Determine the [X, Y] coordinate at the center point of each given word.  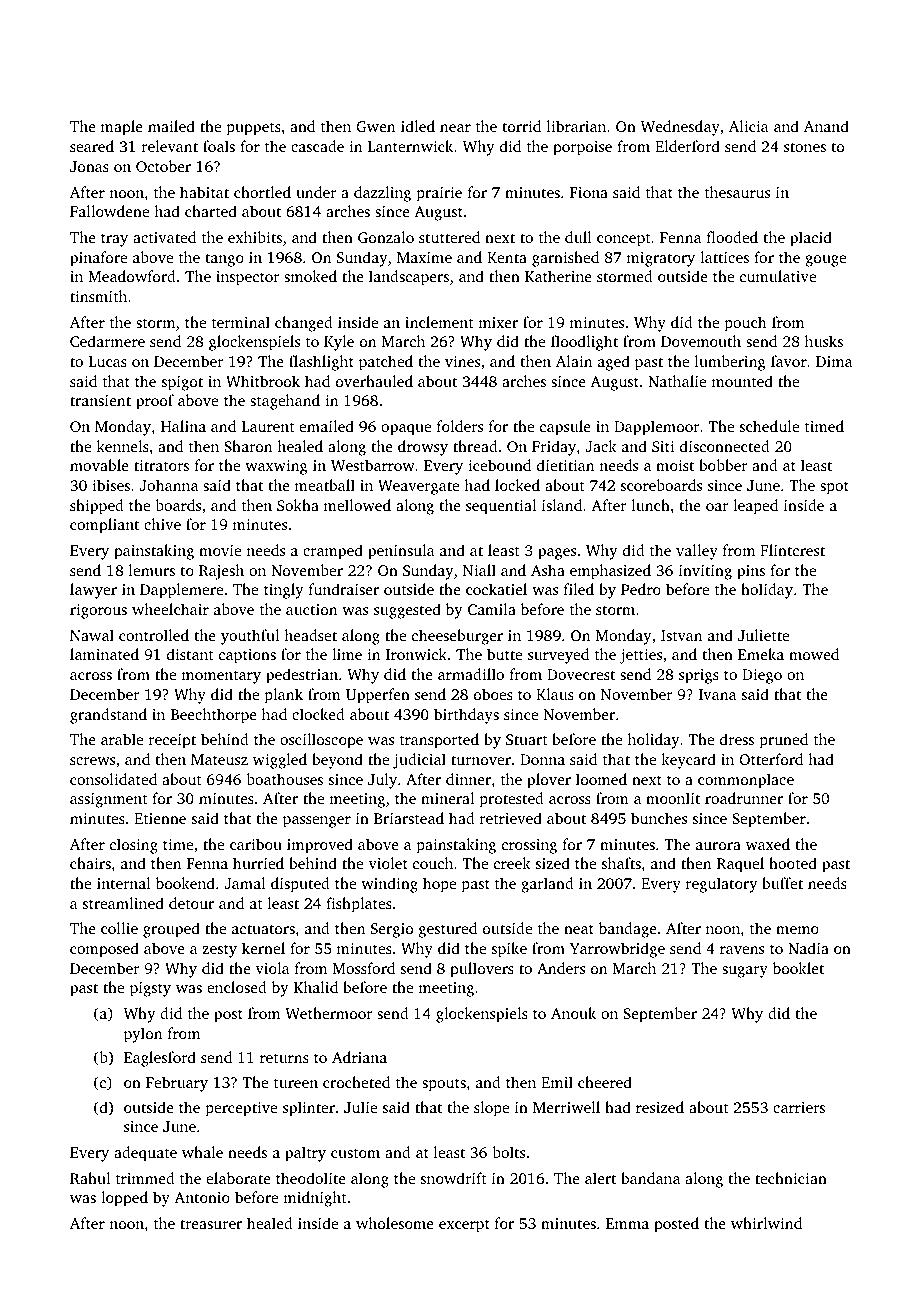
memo [797, 930]
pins [751, 572]
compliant [104, 526]
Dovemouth [701, 341]
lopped [124, 1199]
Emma [627, 1223]
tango [224, 260]
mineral [447, 798]
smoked [310, 276]
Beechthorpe [214, 716]
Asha [548, 570]
